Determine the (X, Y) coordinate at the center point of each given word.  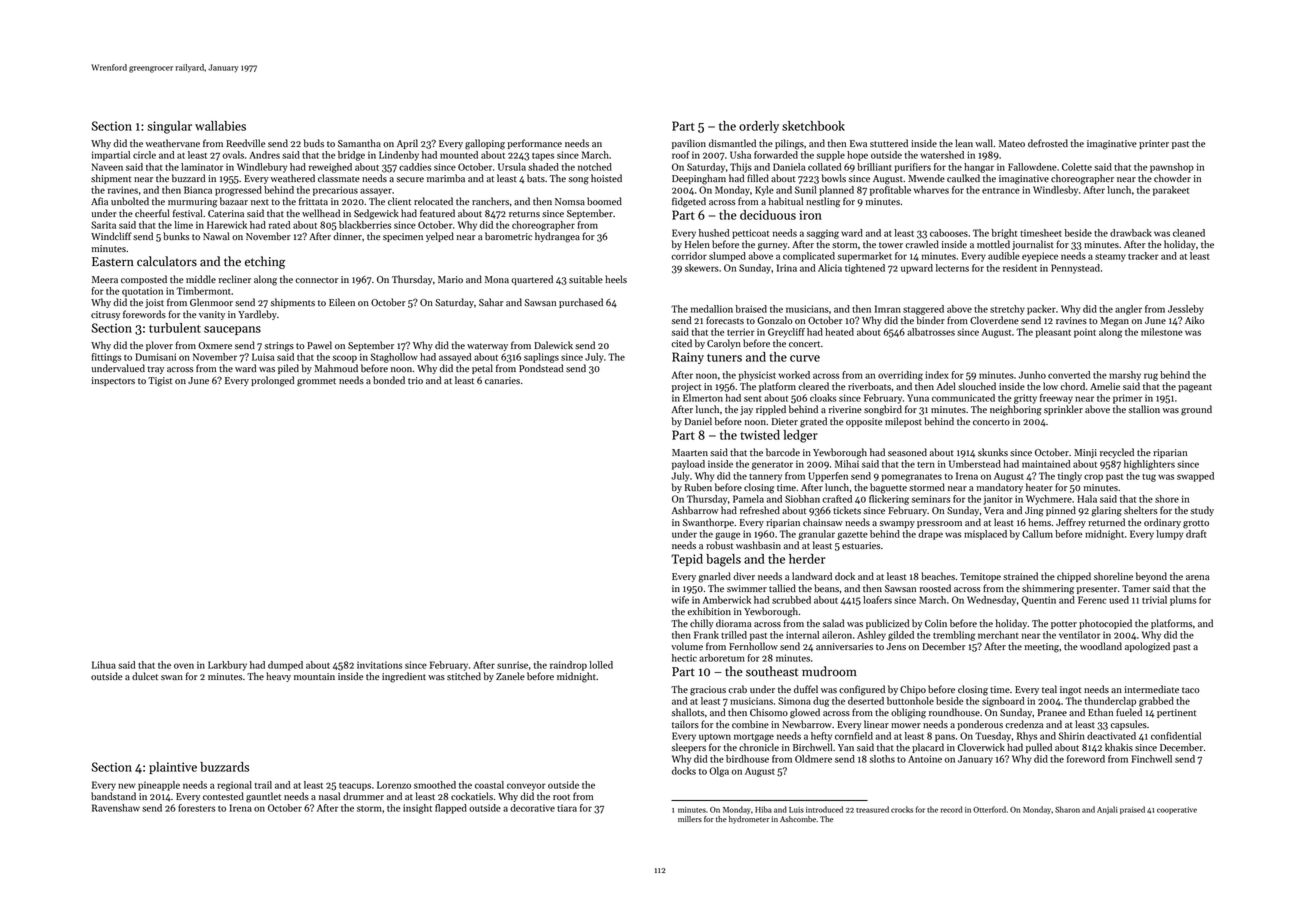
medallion (712, 309)
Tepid (687, 560)
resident (1020, 268)
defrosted (1048, 143)
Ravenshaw (116, 808)
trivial (1154, 600)
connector (316, 280)
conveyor (526, 787)
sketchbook (813, 126)
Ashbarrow (694, 510)
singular (169, 127)
